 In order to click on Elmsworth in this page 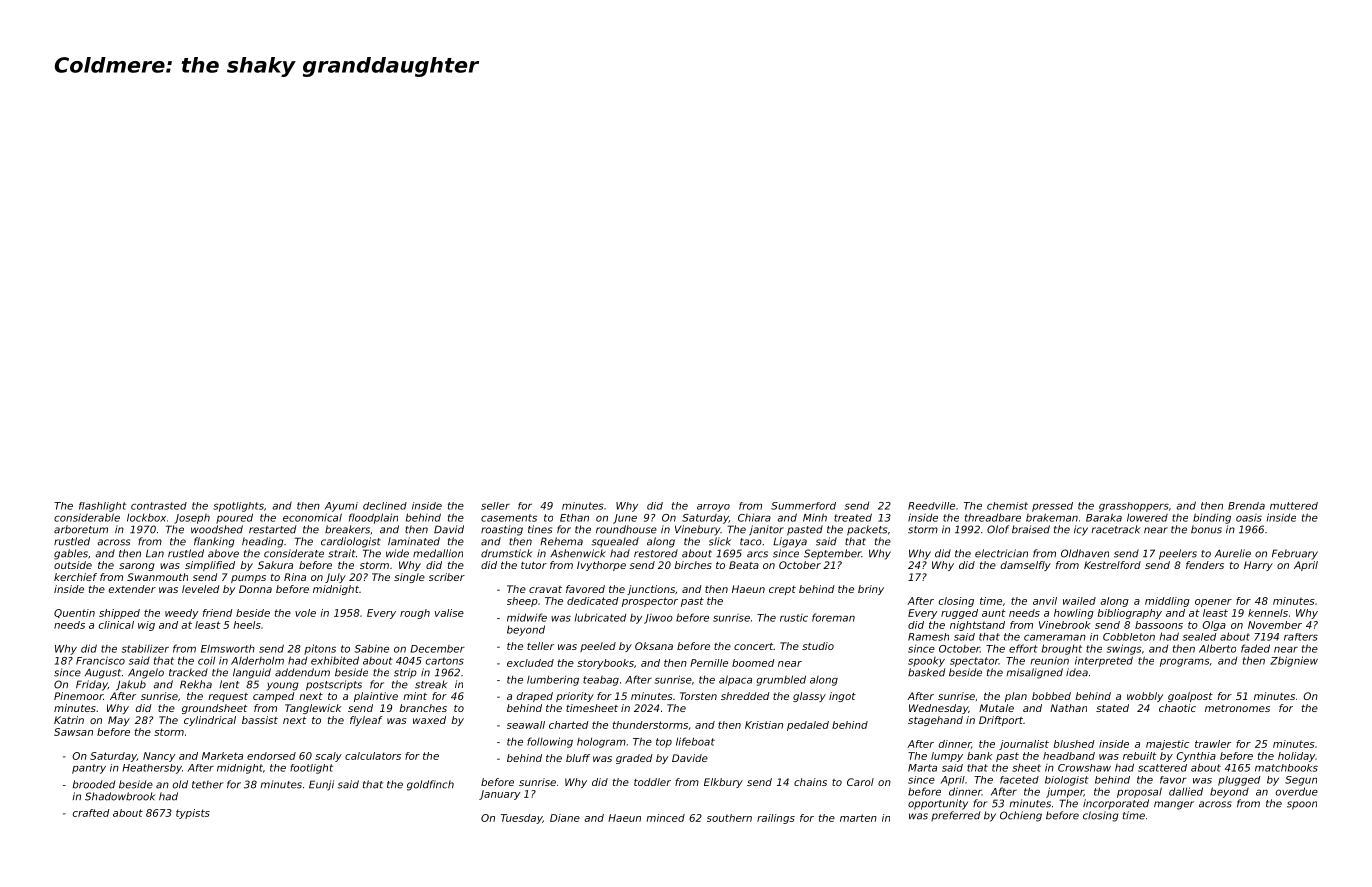, I will do `click(228, 648)`.
